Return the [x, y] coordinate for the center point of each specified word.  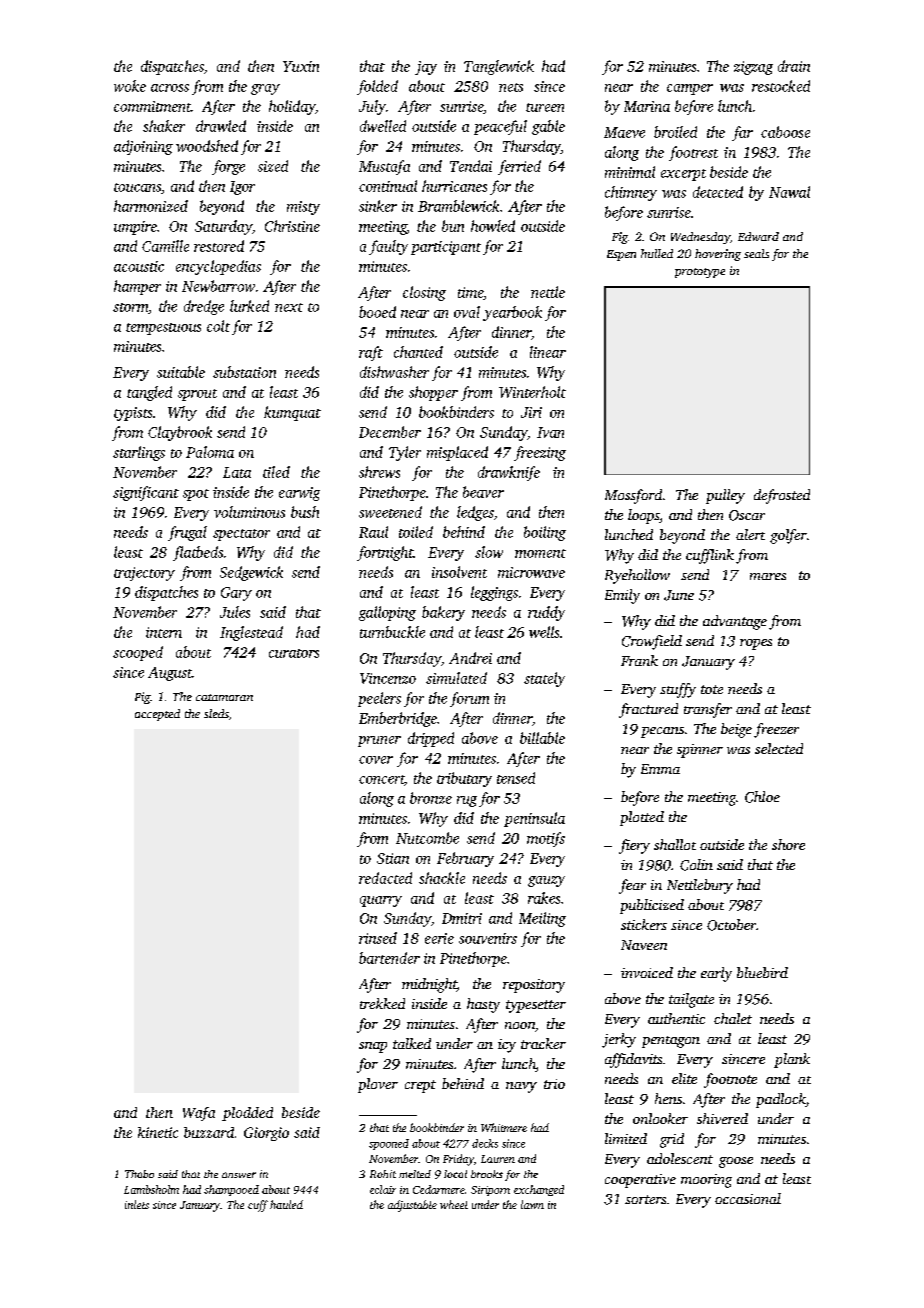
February [465, 859]
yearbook [512, 313]
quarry [381, 901]
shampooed [231, 1190]
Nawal [789, 192]
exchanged [539, 1190]
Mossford [633, 496]
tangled [149, 393]
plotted [642, 818]
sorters [645, 1199]
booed [377, 312]
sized [273, 166]
